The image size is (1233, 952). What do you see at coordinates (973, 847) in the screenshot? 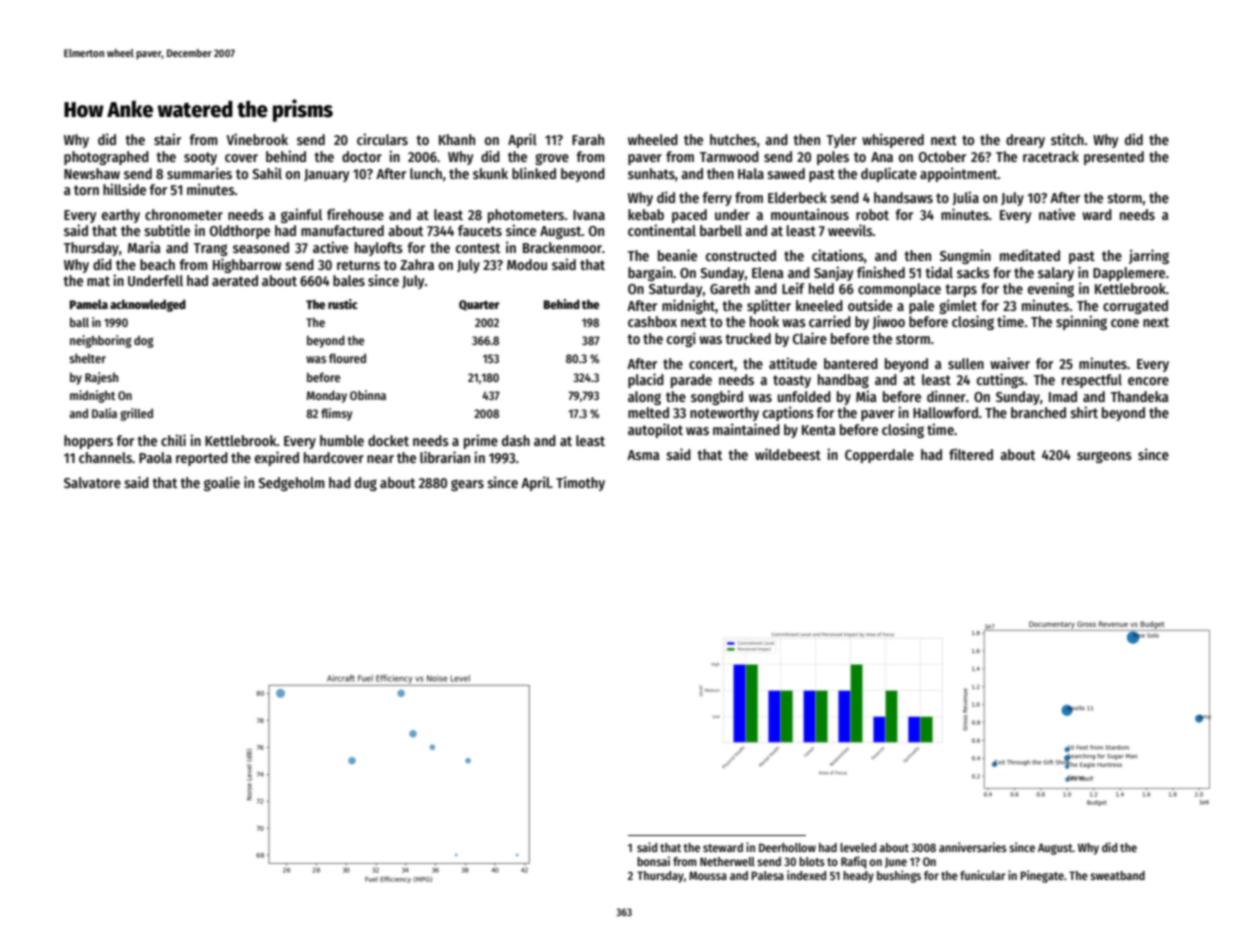
I see `anniversaries` at bounding box center [973, 847].
